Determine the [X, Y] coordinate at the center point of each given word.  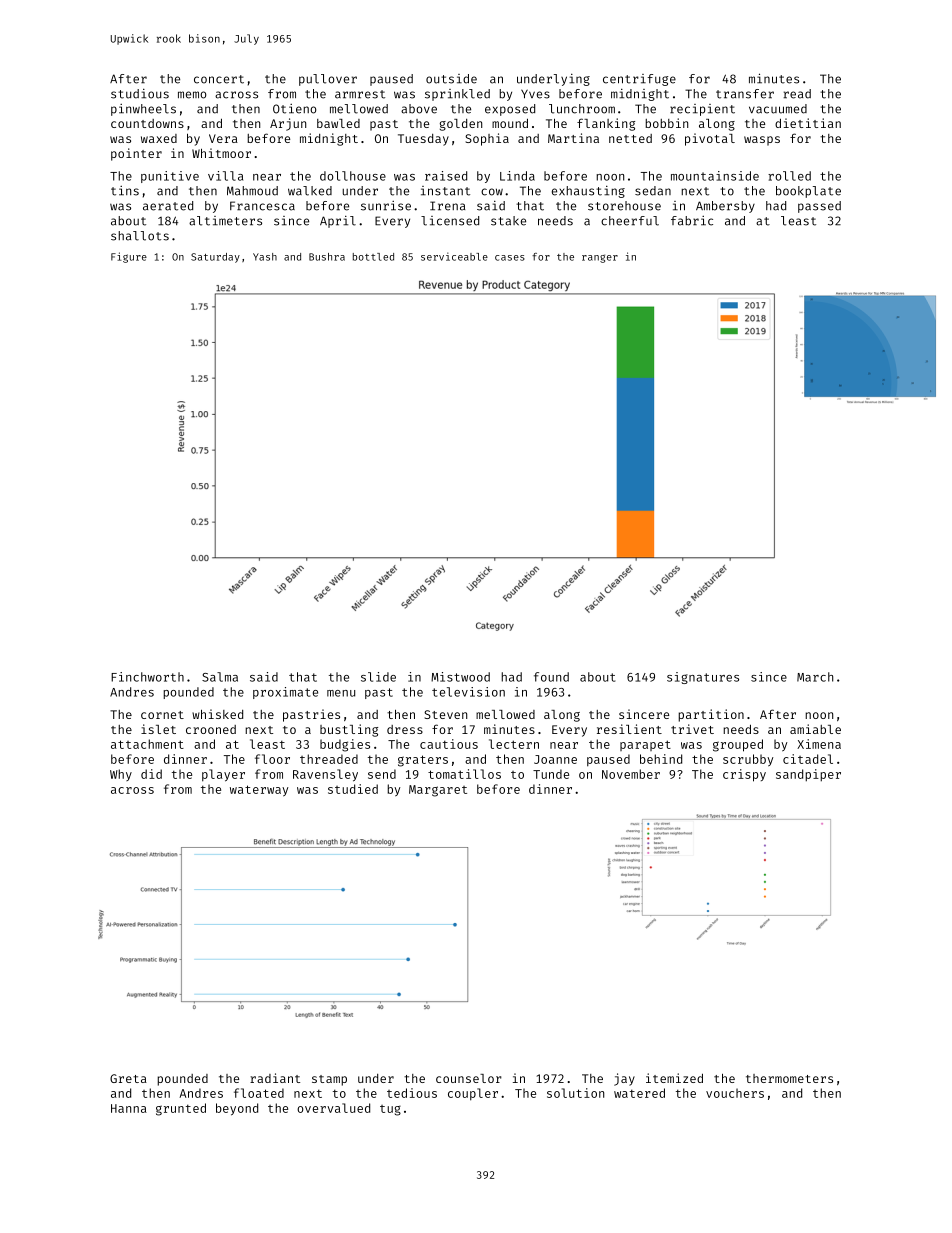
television [468, 692]
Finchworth [147, 677]
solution [575, 1093]
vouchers [735, 1093]
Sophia [487, 139]
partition [711, 715]
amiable [815, 729]
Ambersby [725, 207]
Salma [220, 677]
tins [125, 191]
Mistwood [460, 677]
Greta [128, 1078]
